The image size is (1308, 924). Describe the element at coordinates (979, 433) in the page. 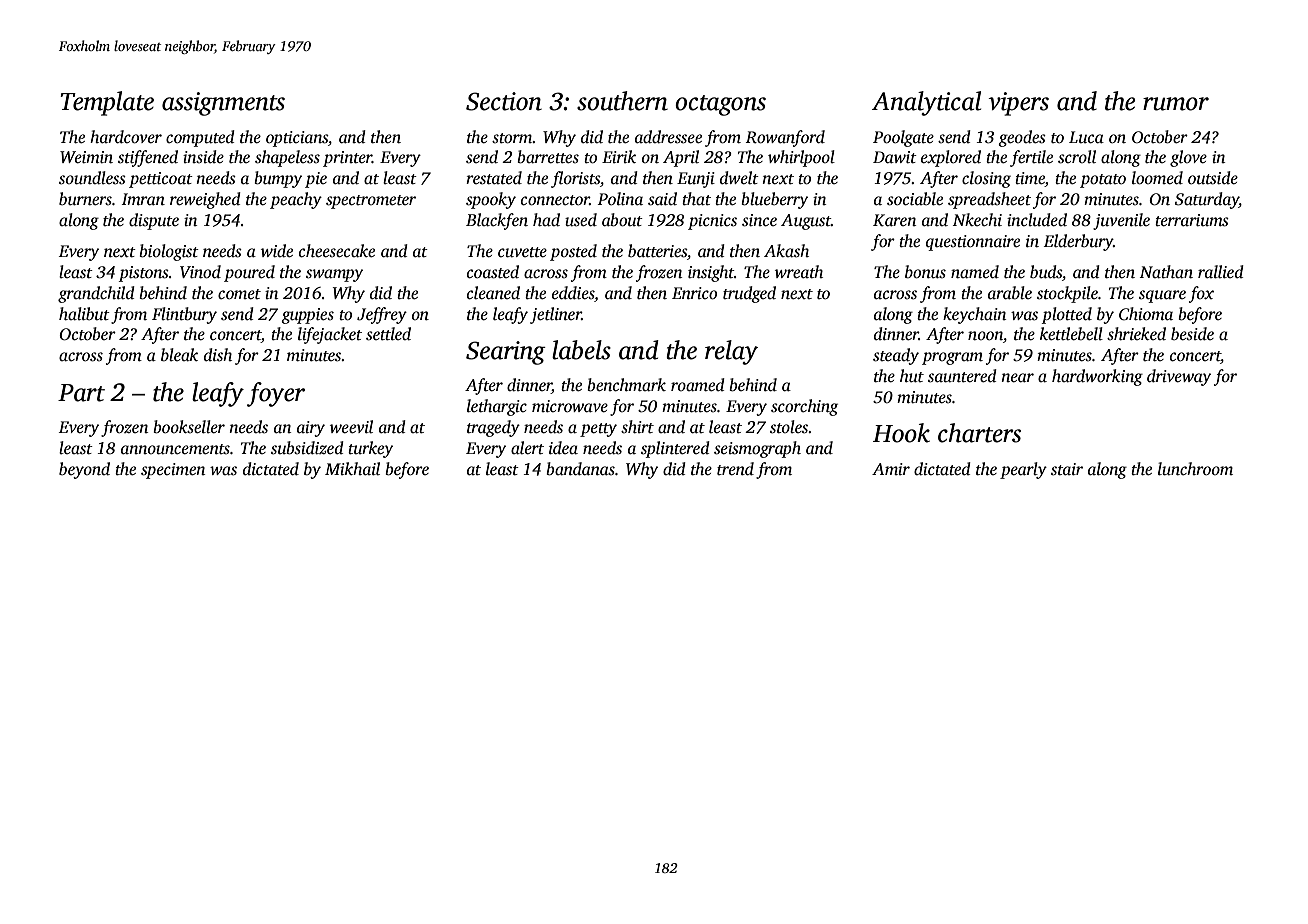

I see `charters` at that location.
